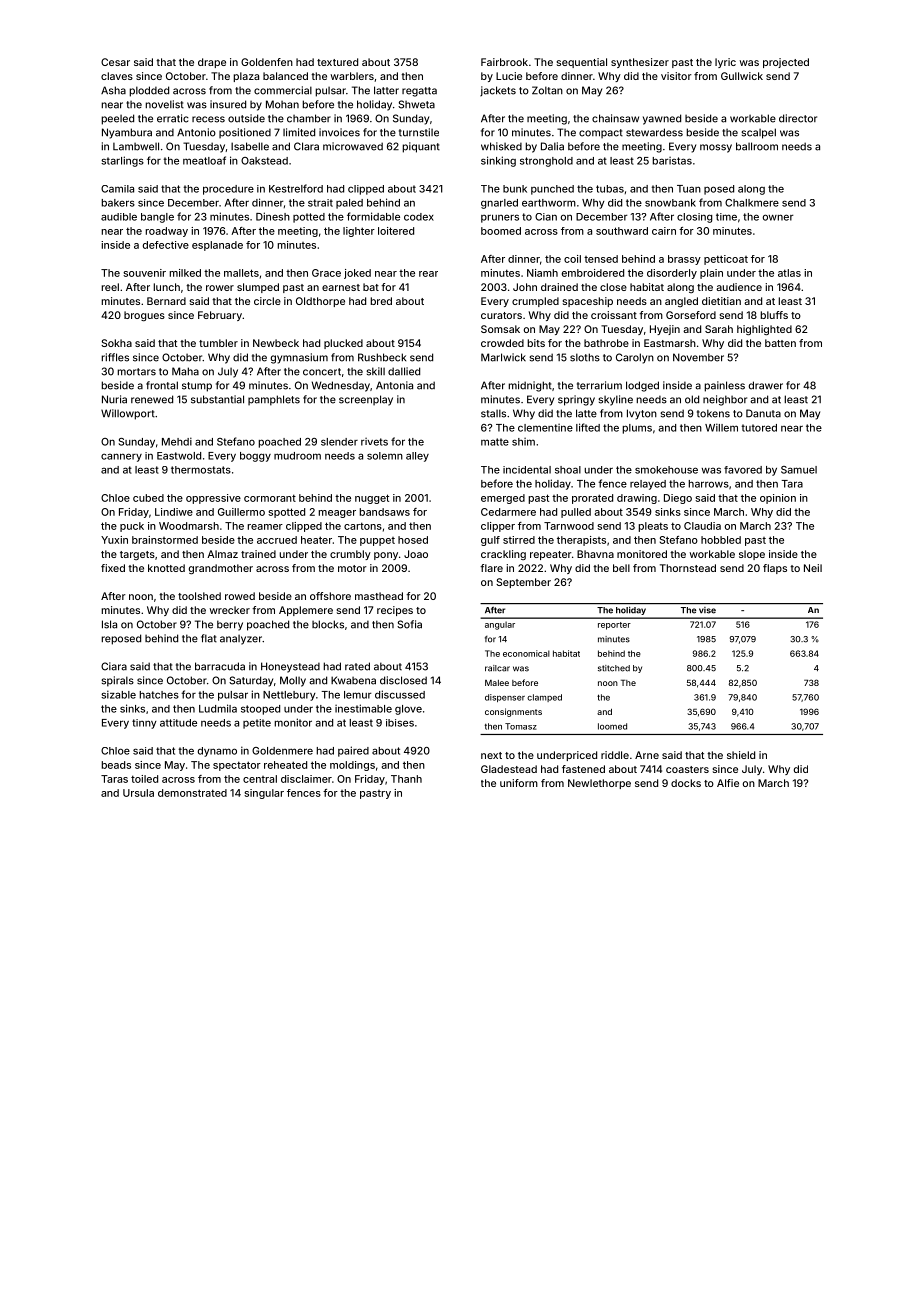 This screenshot has height=1308, width=924. What do you see at coordinates (599, 784) in the screenshot?
I see `Newlethorpe` at bounding box center [599, 784].
